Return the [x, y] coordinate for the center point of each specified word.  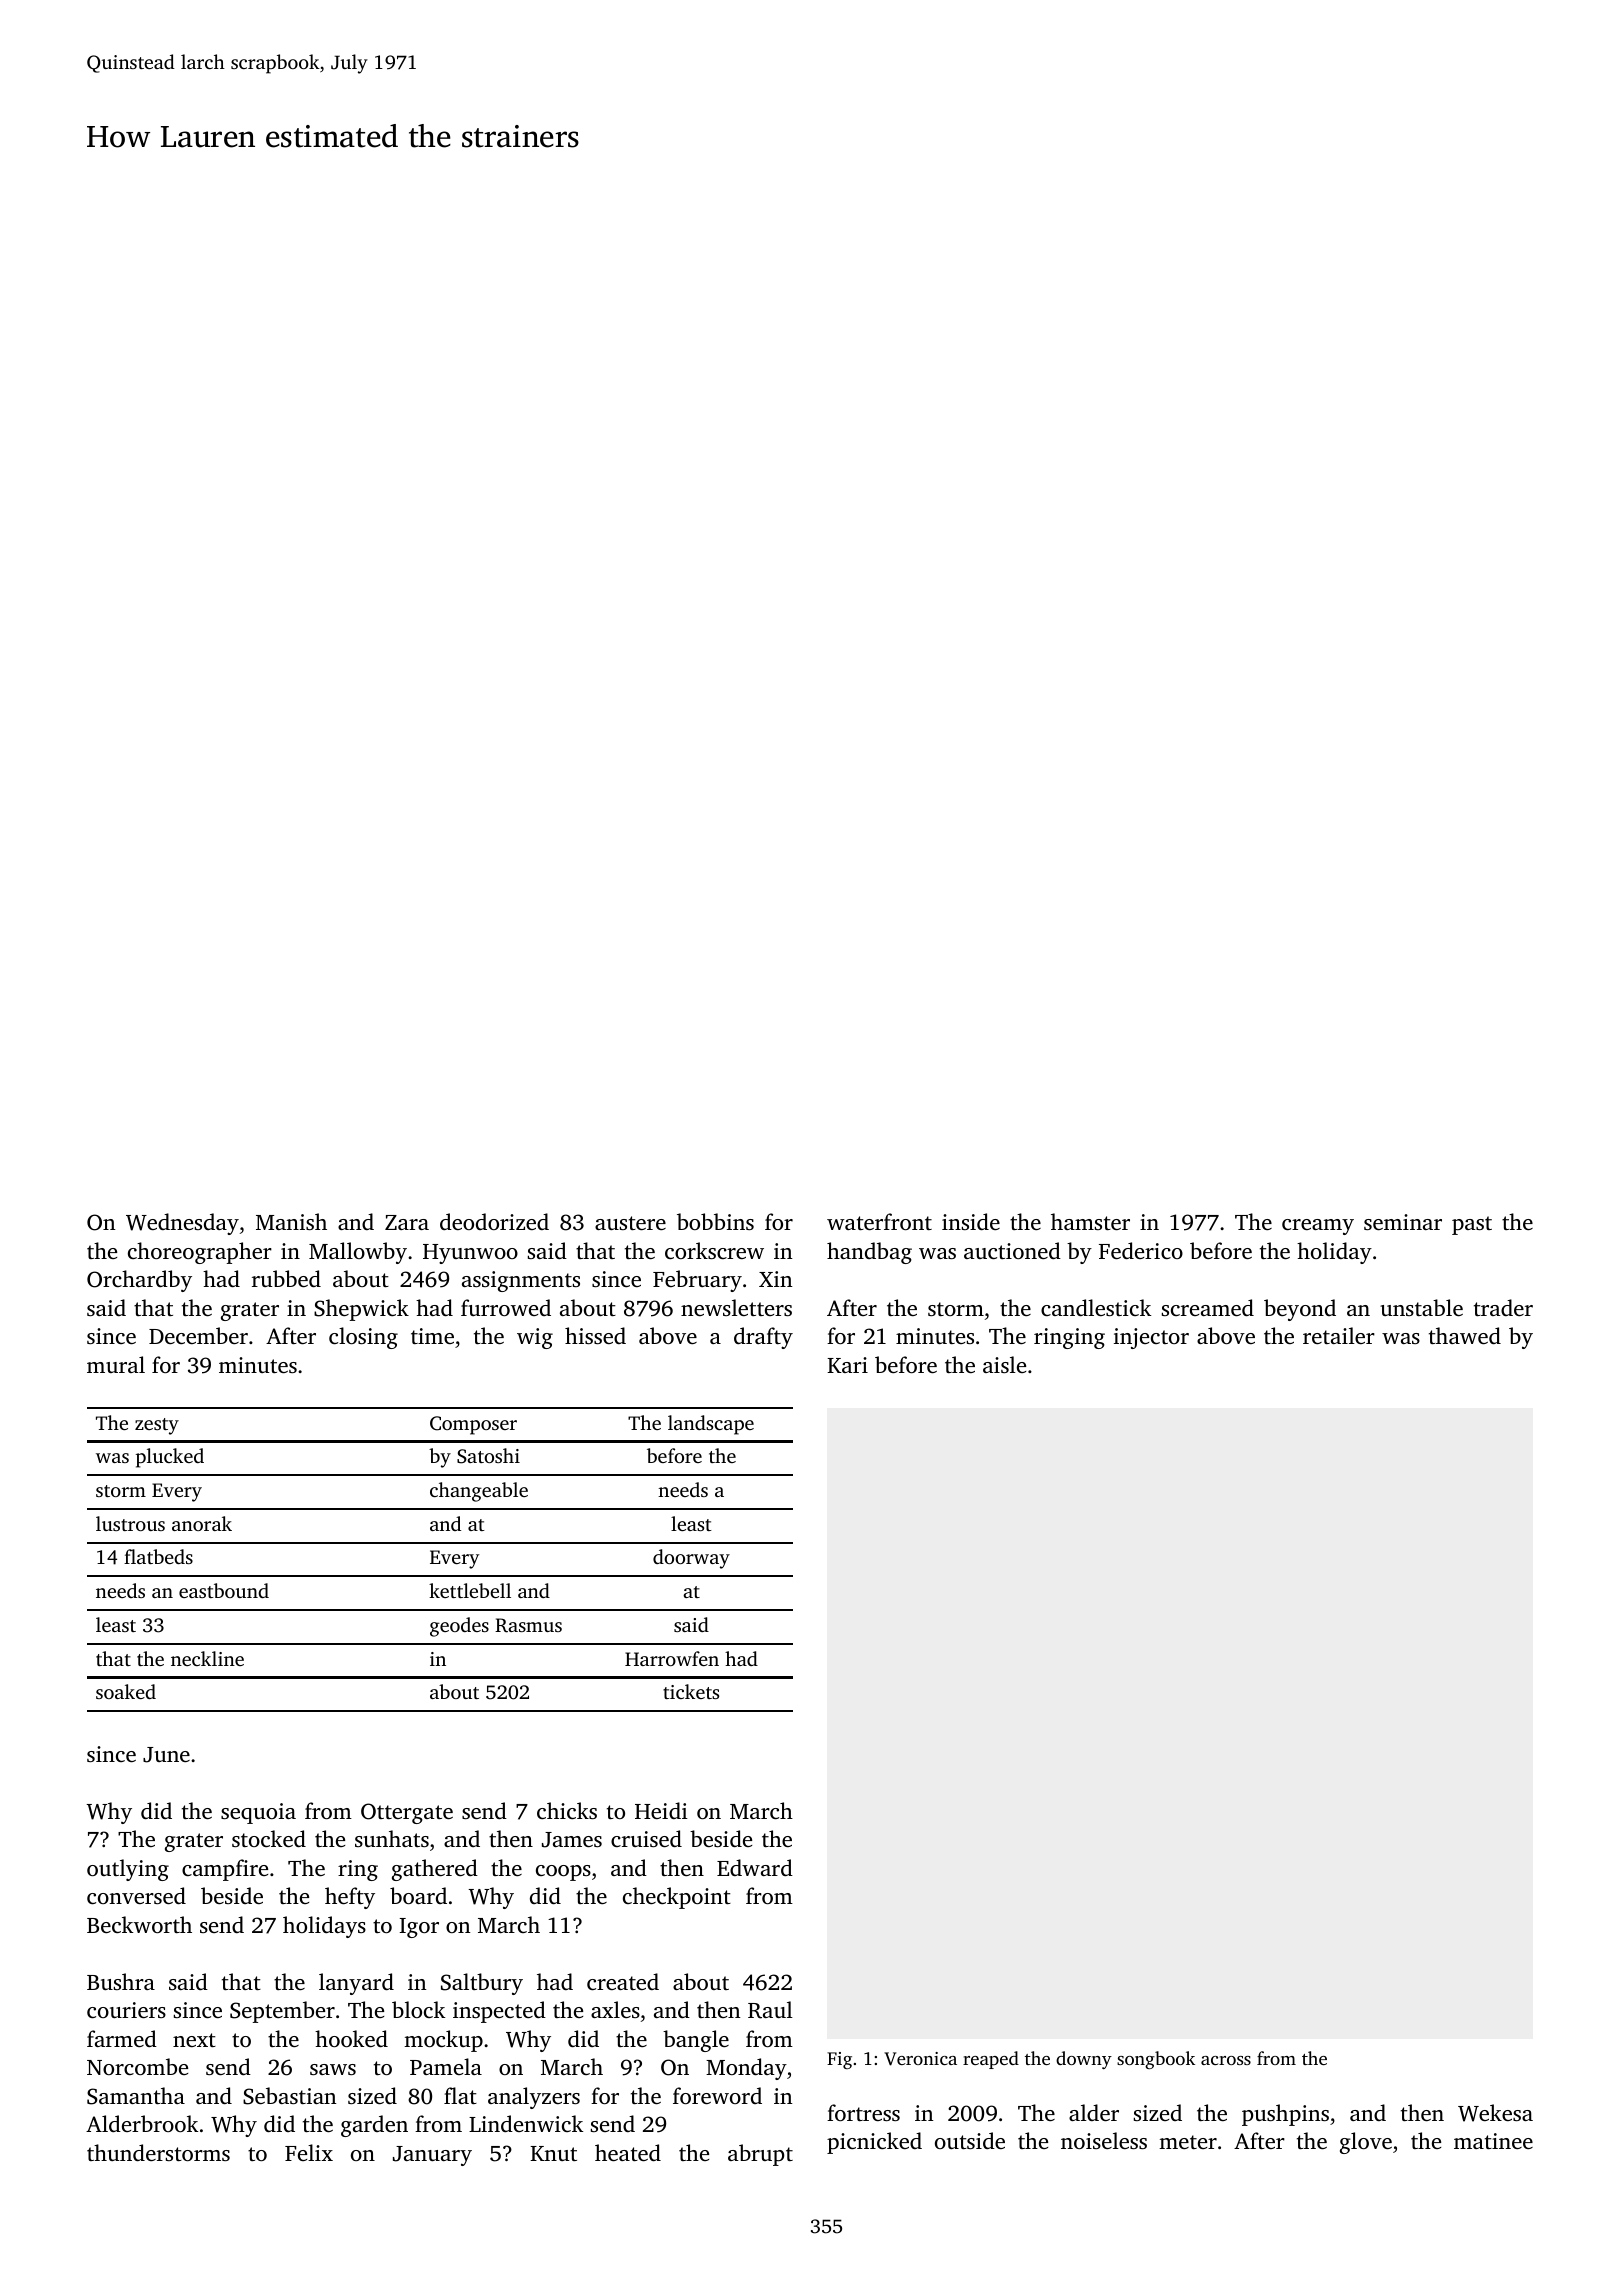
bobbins [715, 1221]
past [1472, 1225]
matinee [1493, 2141]
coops [563, 1873]
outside [970, 2140]
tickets [691, 1691]
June [166, 1755]
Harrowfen [672, 1658]
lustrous [130, 1523]
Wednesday [182, 1224]
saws [333, 2069]
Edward [755, 1867]
